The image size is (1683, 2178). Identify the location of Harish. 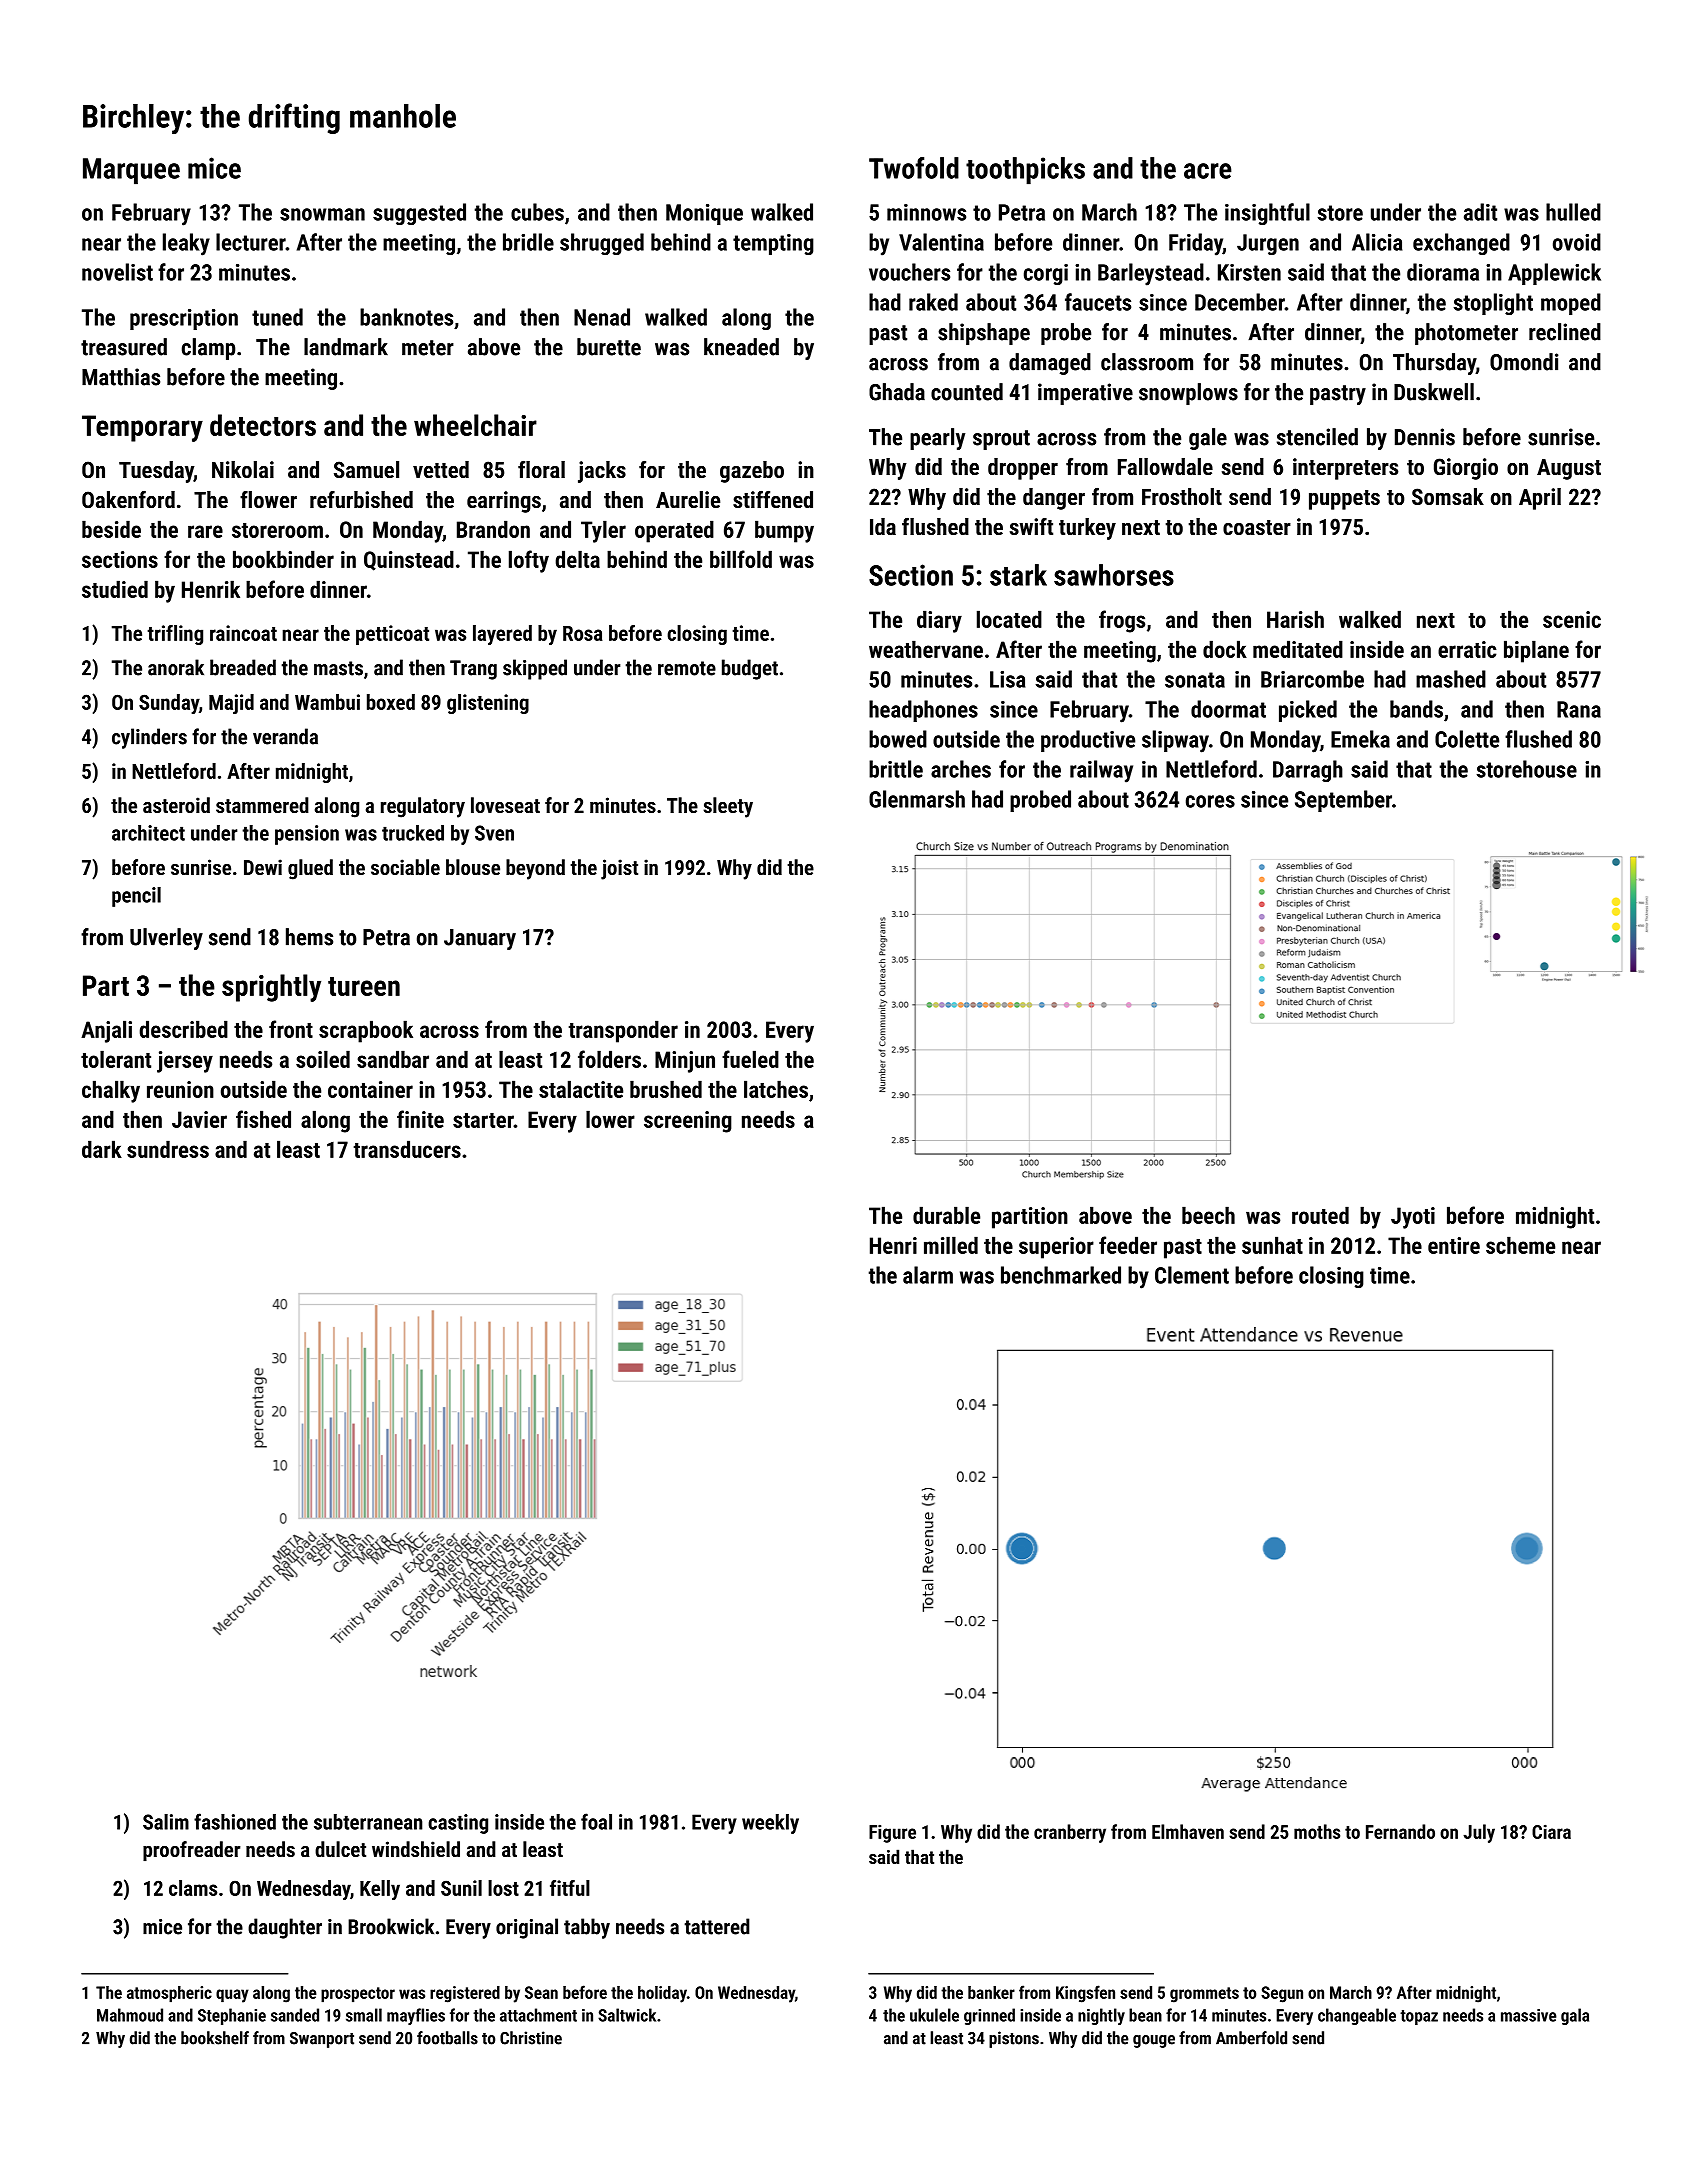
(1295, 619).
